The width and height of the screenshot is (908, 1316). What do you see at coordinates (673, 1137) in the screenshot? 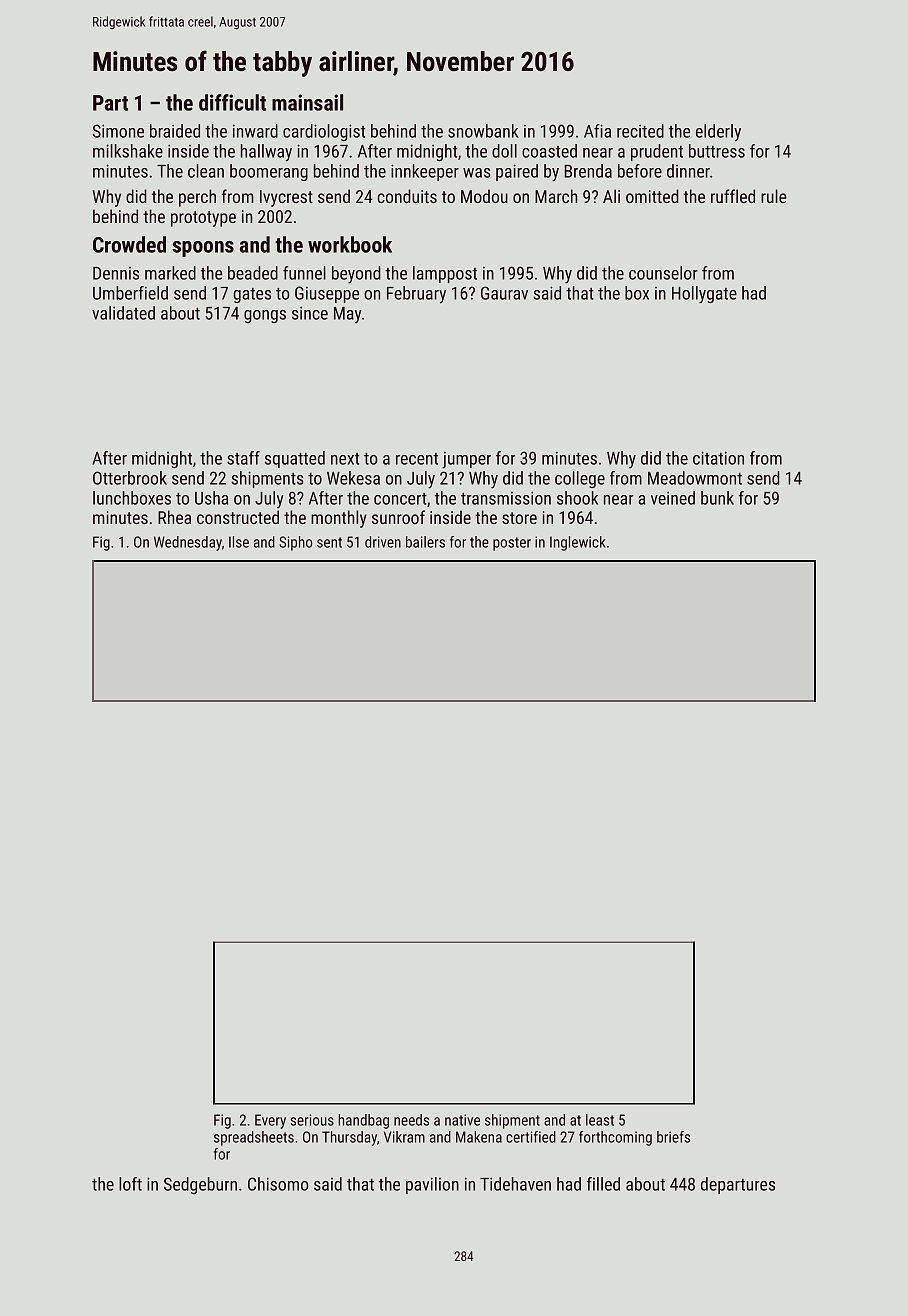
I see `briefs` at bounding box center [673, 1137].
